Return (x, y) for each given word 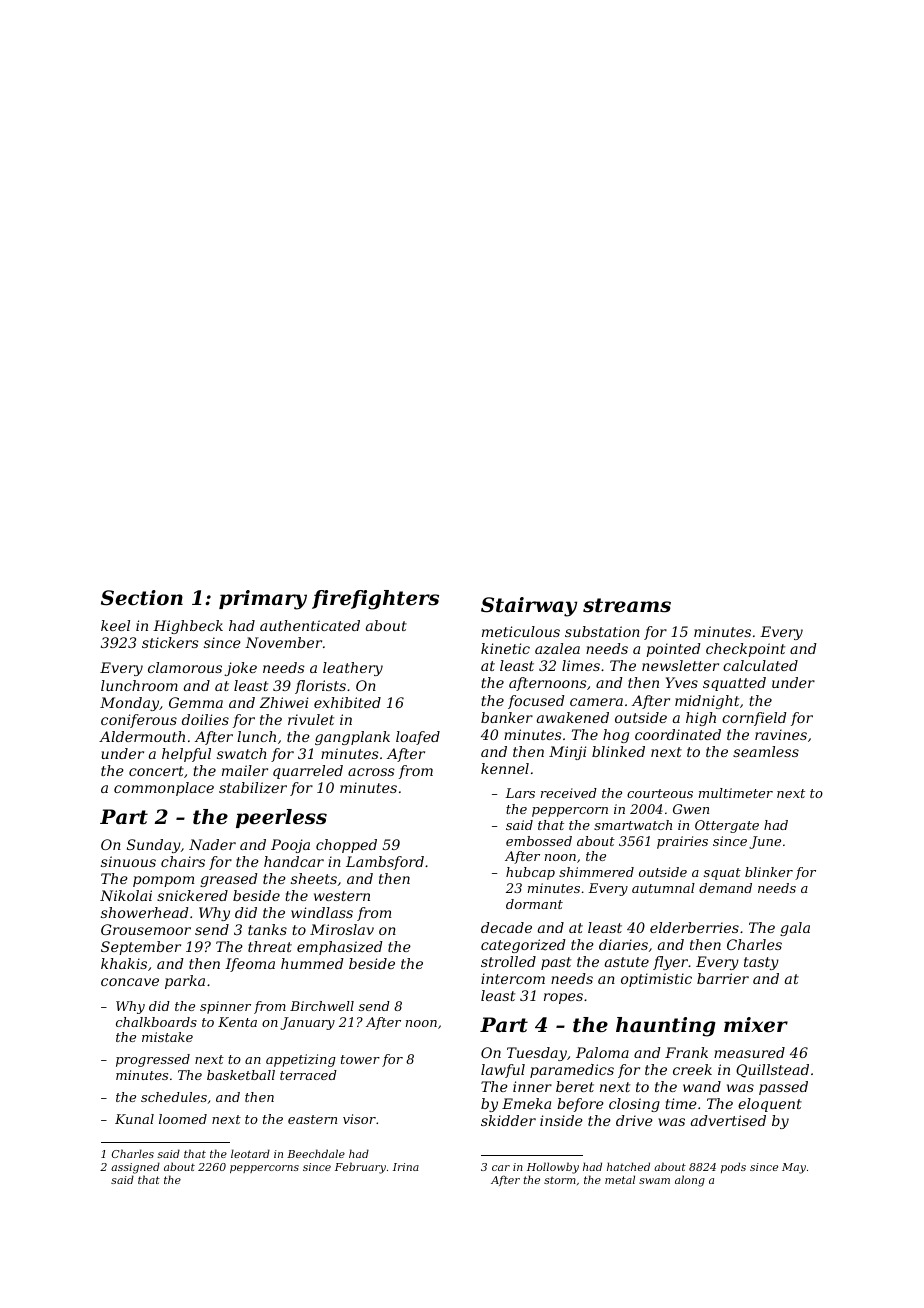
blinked (618, 751)
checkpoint (745, 650)
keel (115, 625)
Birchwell (322, 1006)
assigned (135, 1168)
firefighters (375, 600)
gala (795, 929)
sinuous (128, 861)
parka (185, 982)
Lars (520, 793)
